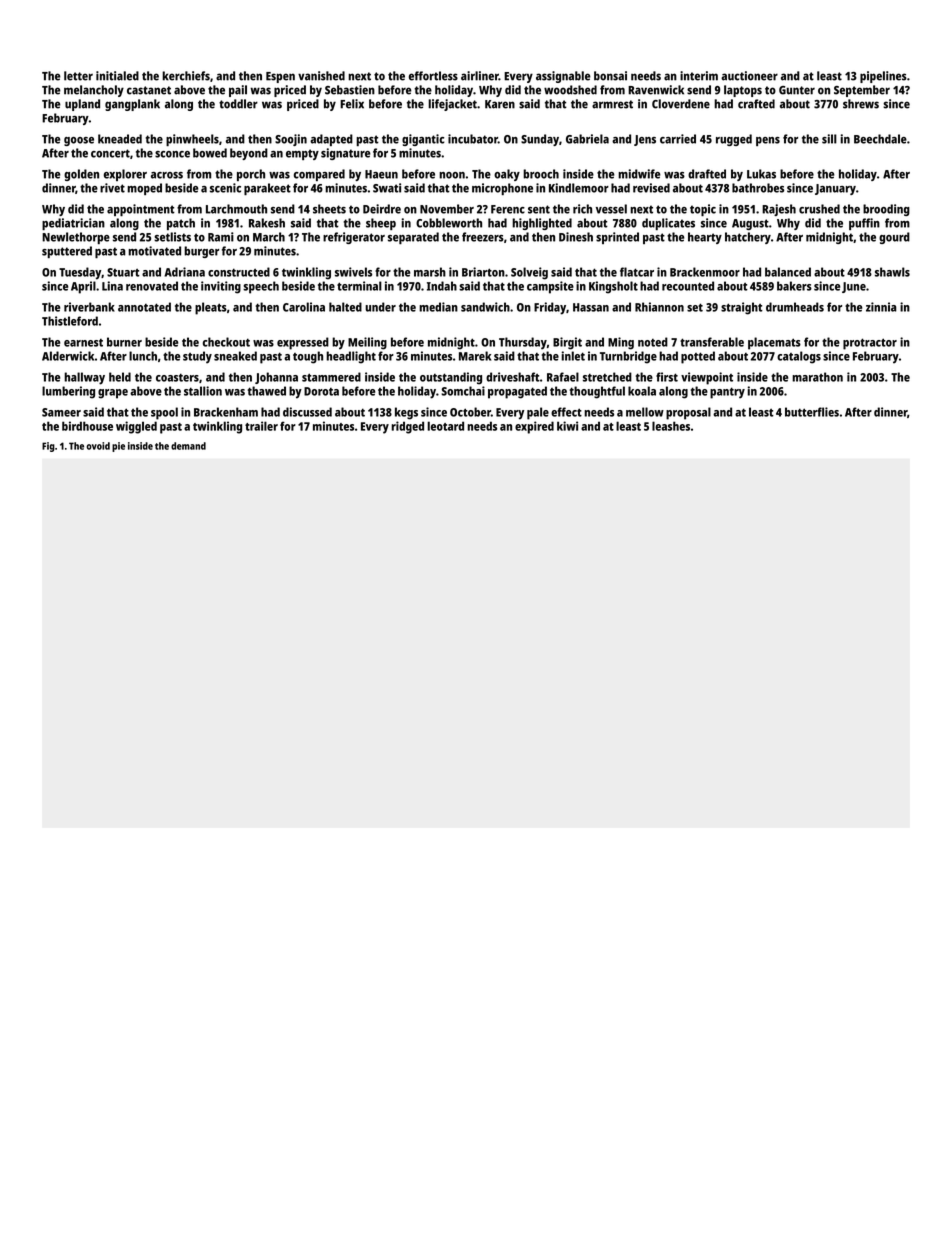 The width and height of the page is (952, 1233). What do you see at coordinates (639, 174) in the page?
I see `midwife` at bounding box center [639, 174].
